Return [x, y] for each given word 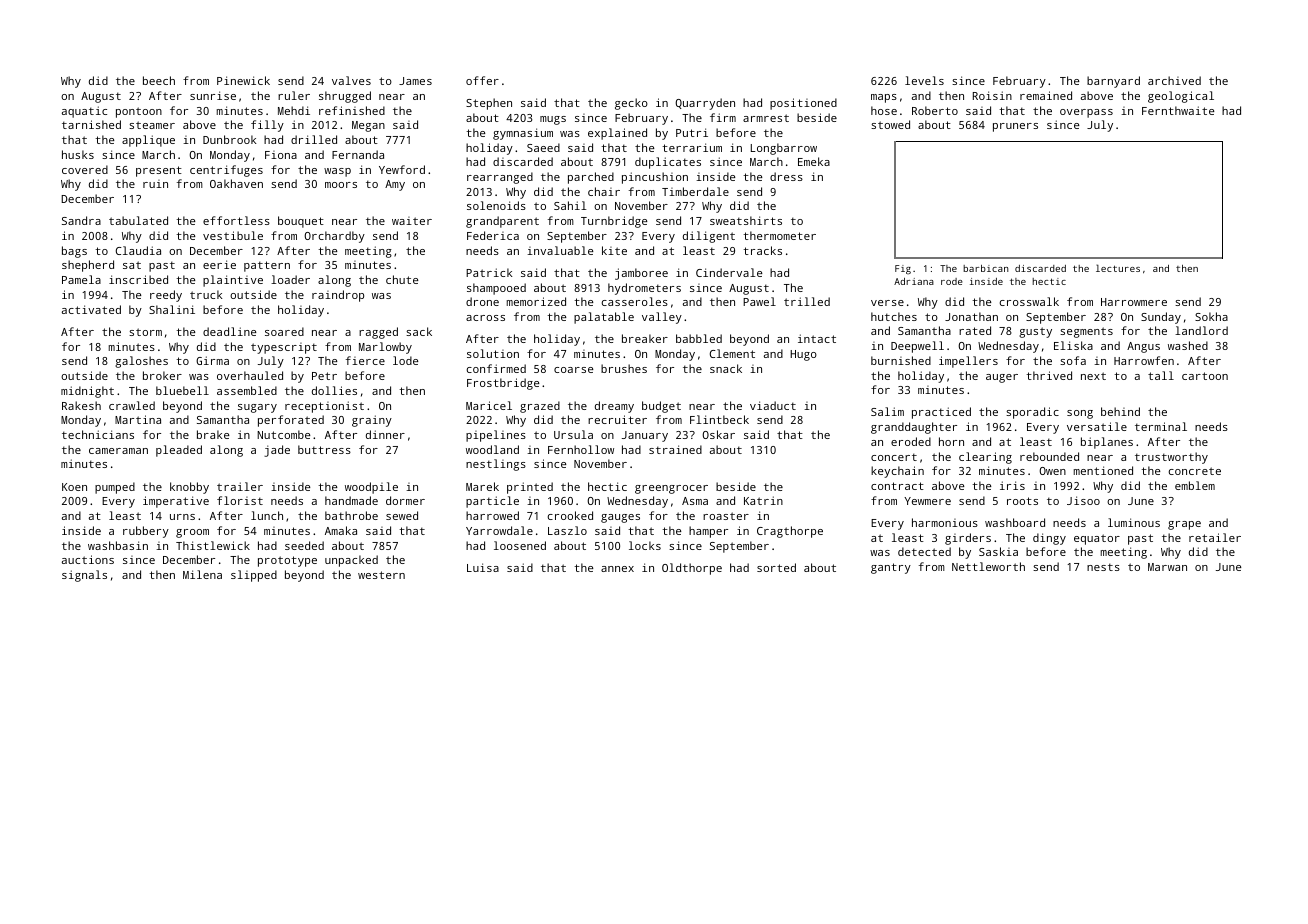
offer [482, 80]
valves [351, 80]
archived [1174, 80]
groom [192, 533]
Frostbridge [503, 384]
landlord [1201, 330]
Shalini [172, 309]
